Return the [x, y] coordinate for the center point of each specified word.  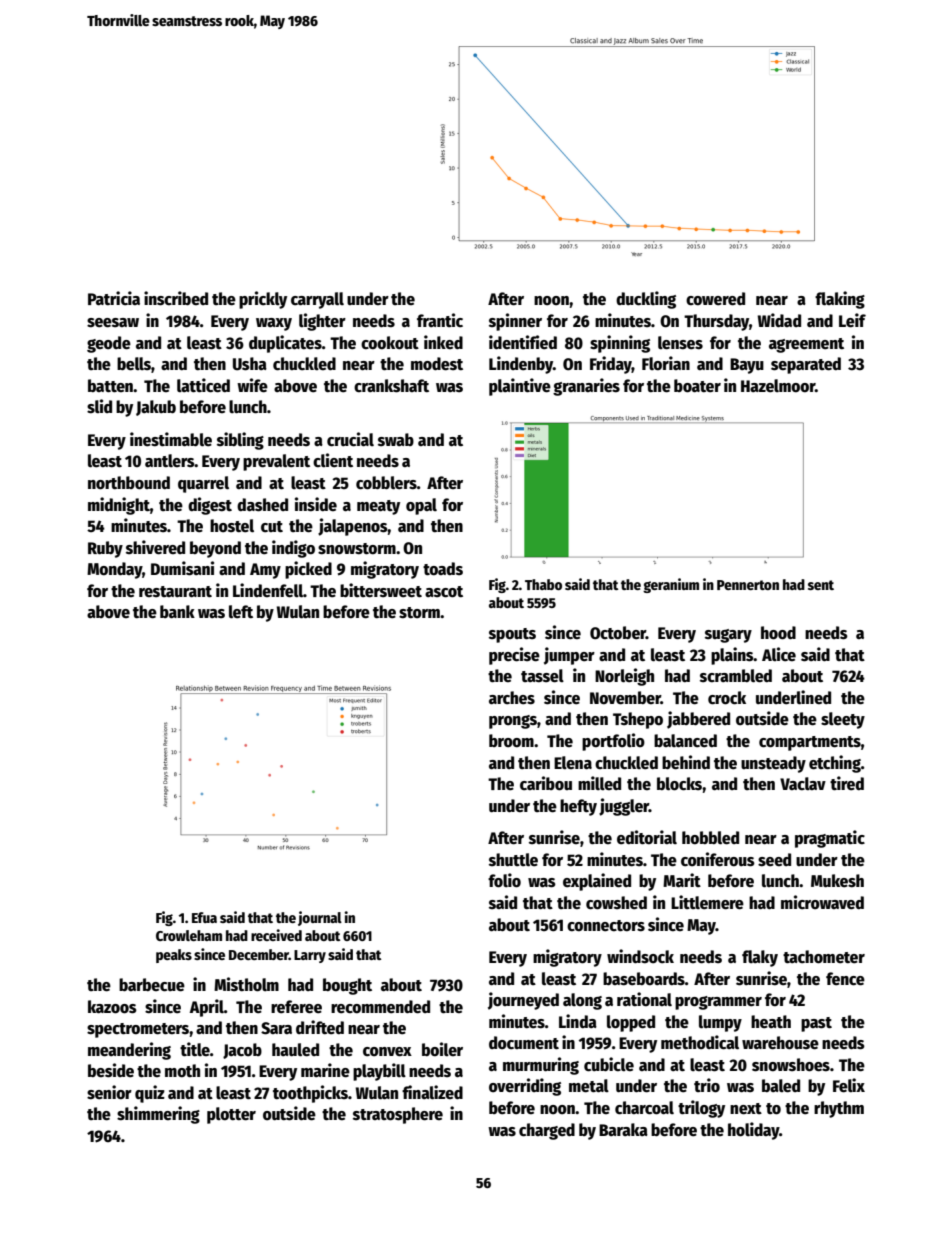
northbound [129, 483]
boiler [442, 1049]
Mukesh [837, 881]
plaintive [520, 387]
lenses [680, 343]
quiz [150, 1094]
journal [320, 918]
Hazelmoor [778, 386]
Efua [204, 917]
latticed [203, 385]
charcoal [644, 1108]
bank [177, 612]
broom [511, 741]
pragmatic [830, 839]
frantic [440, 320]
